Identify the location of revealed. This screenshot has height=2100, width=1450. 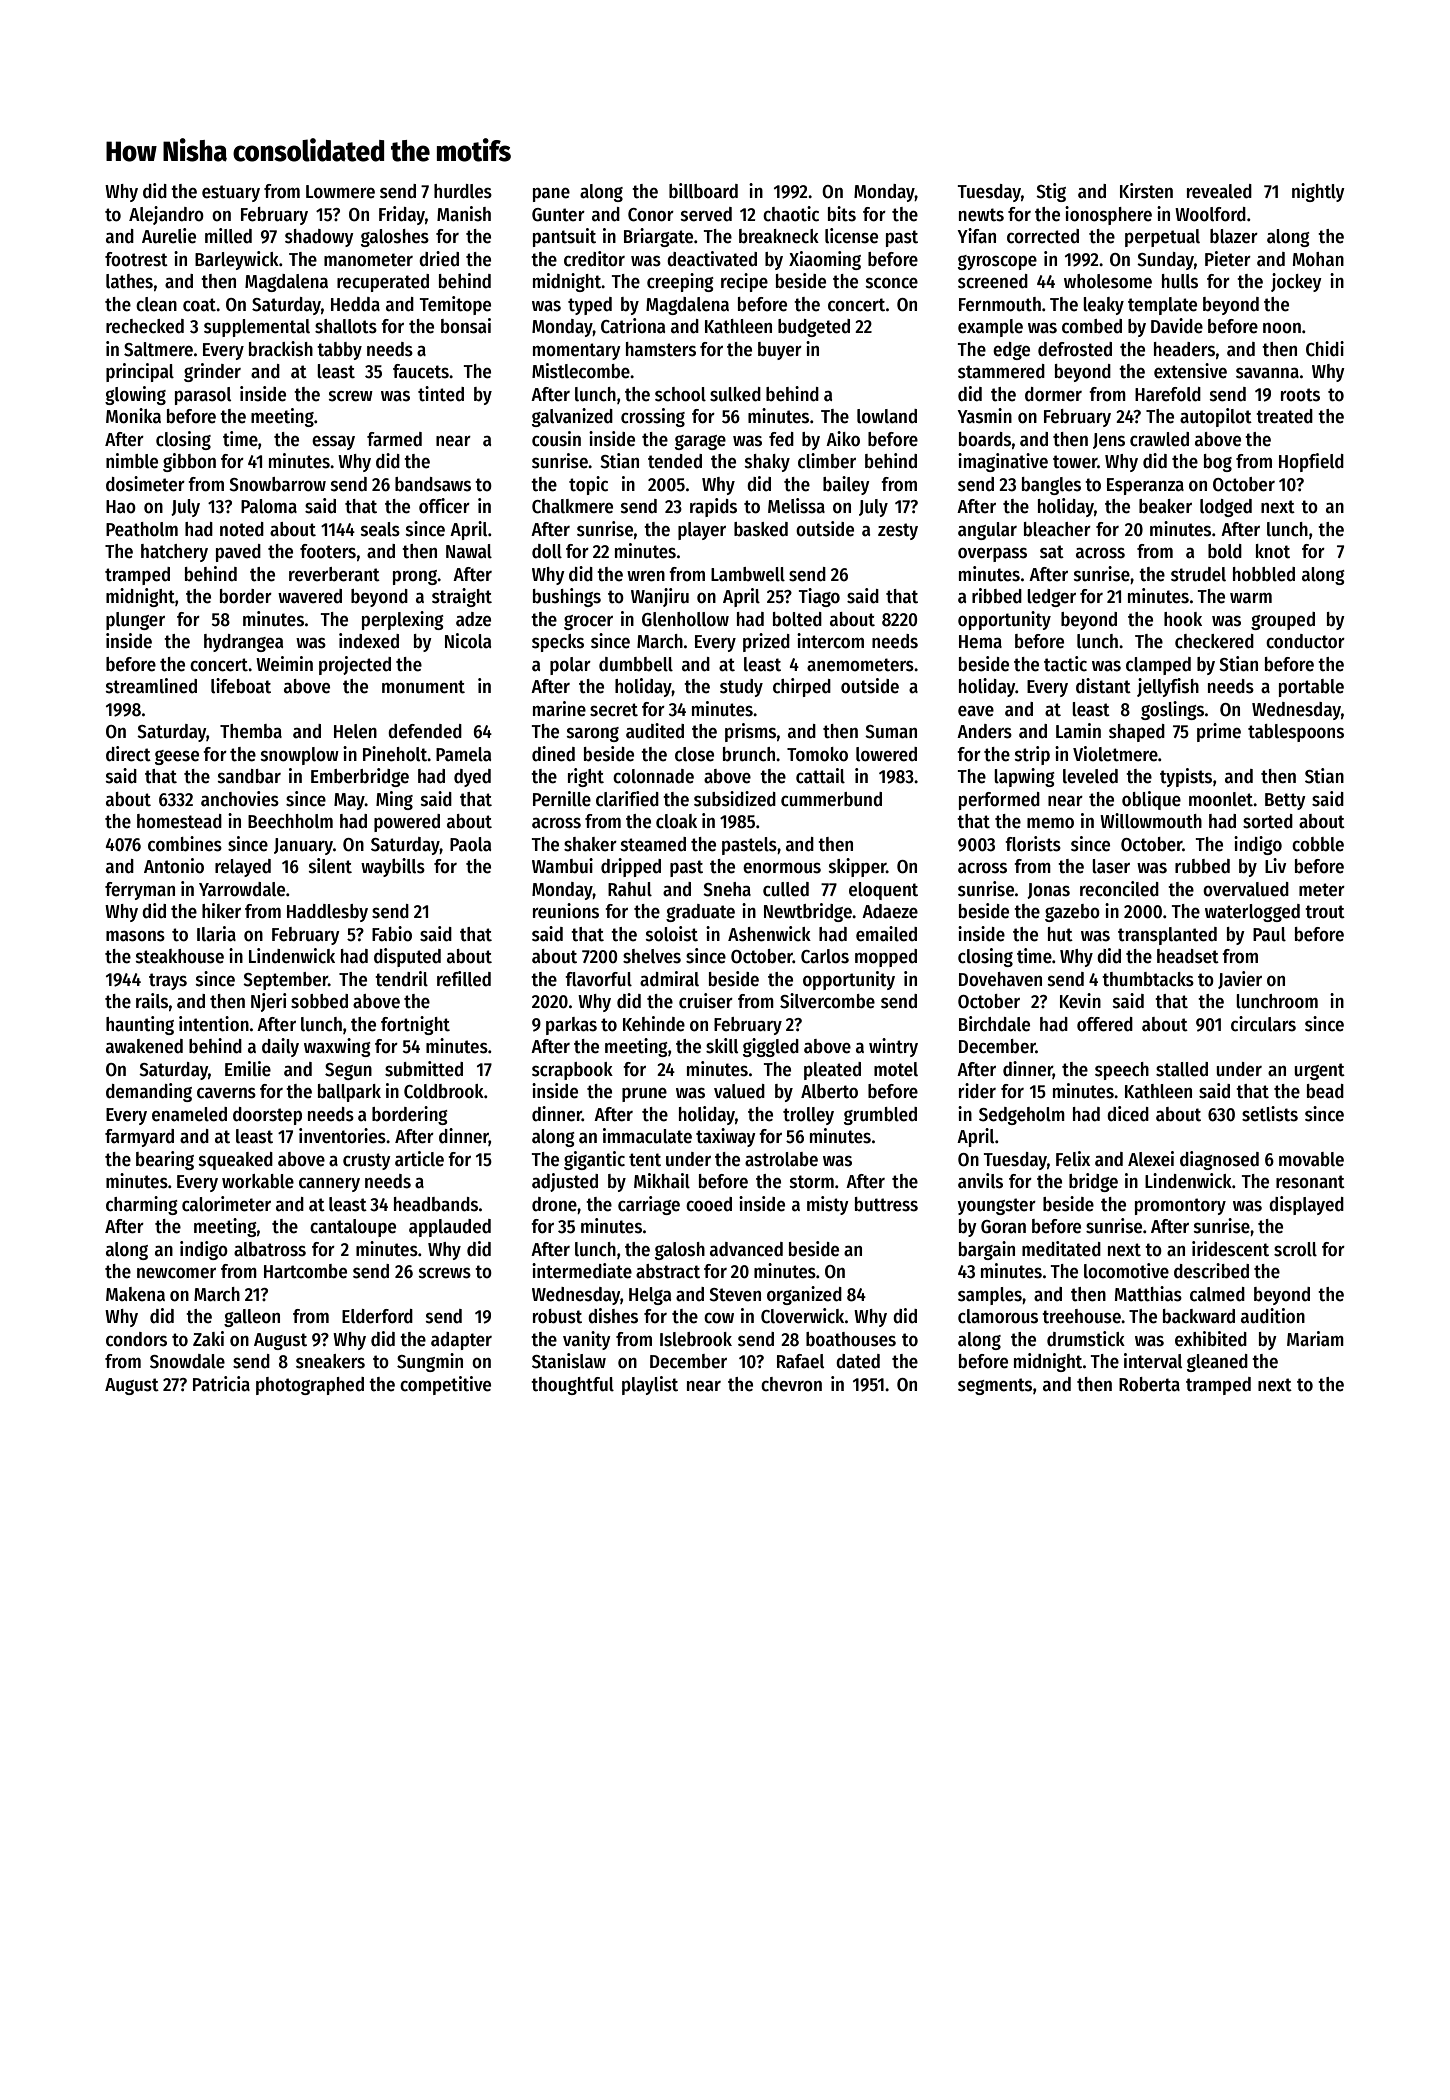
(1219, 191).
